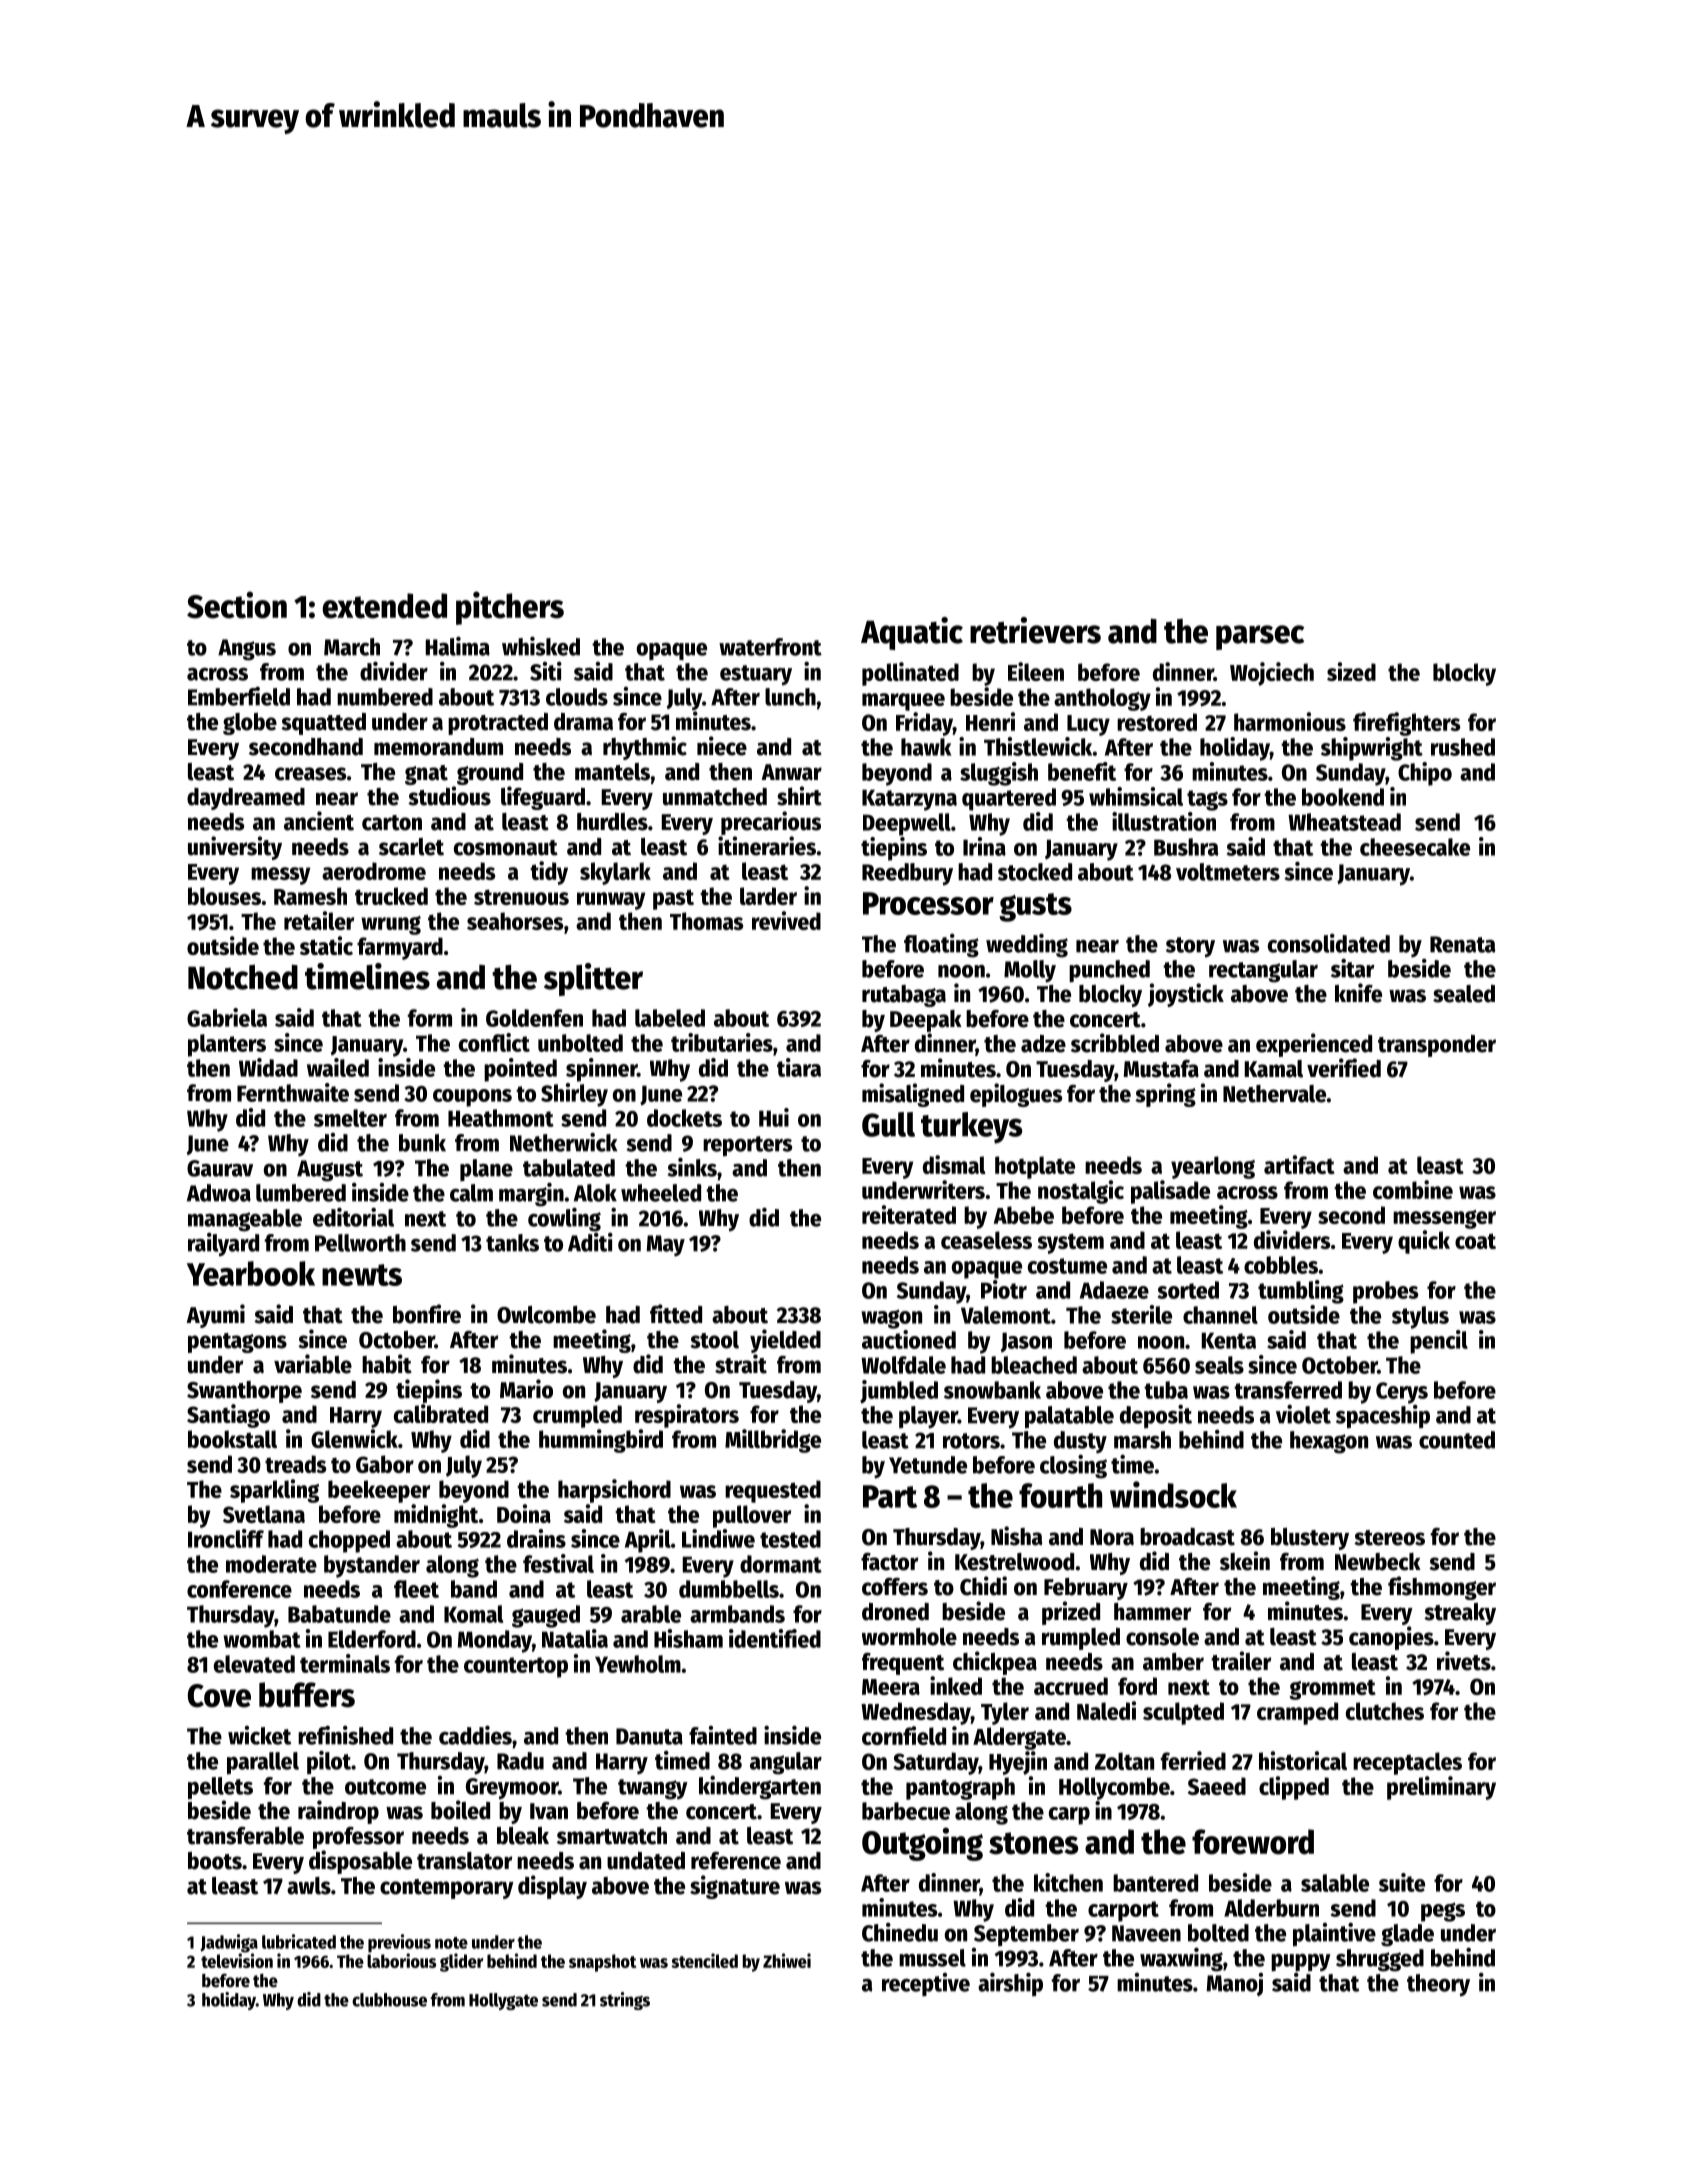 This screenshot has width=1683, height=2178. What do you see at coordinates (1260, 637) in the screenshot?
I see `parsec` at bounding box center [1260, 637].
